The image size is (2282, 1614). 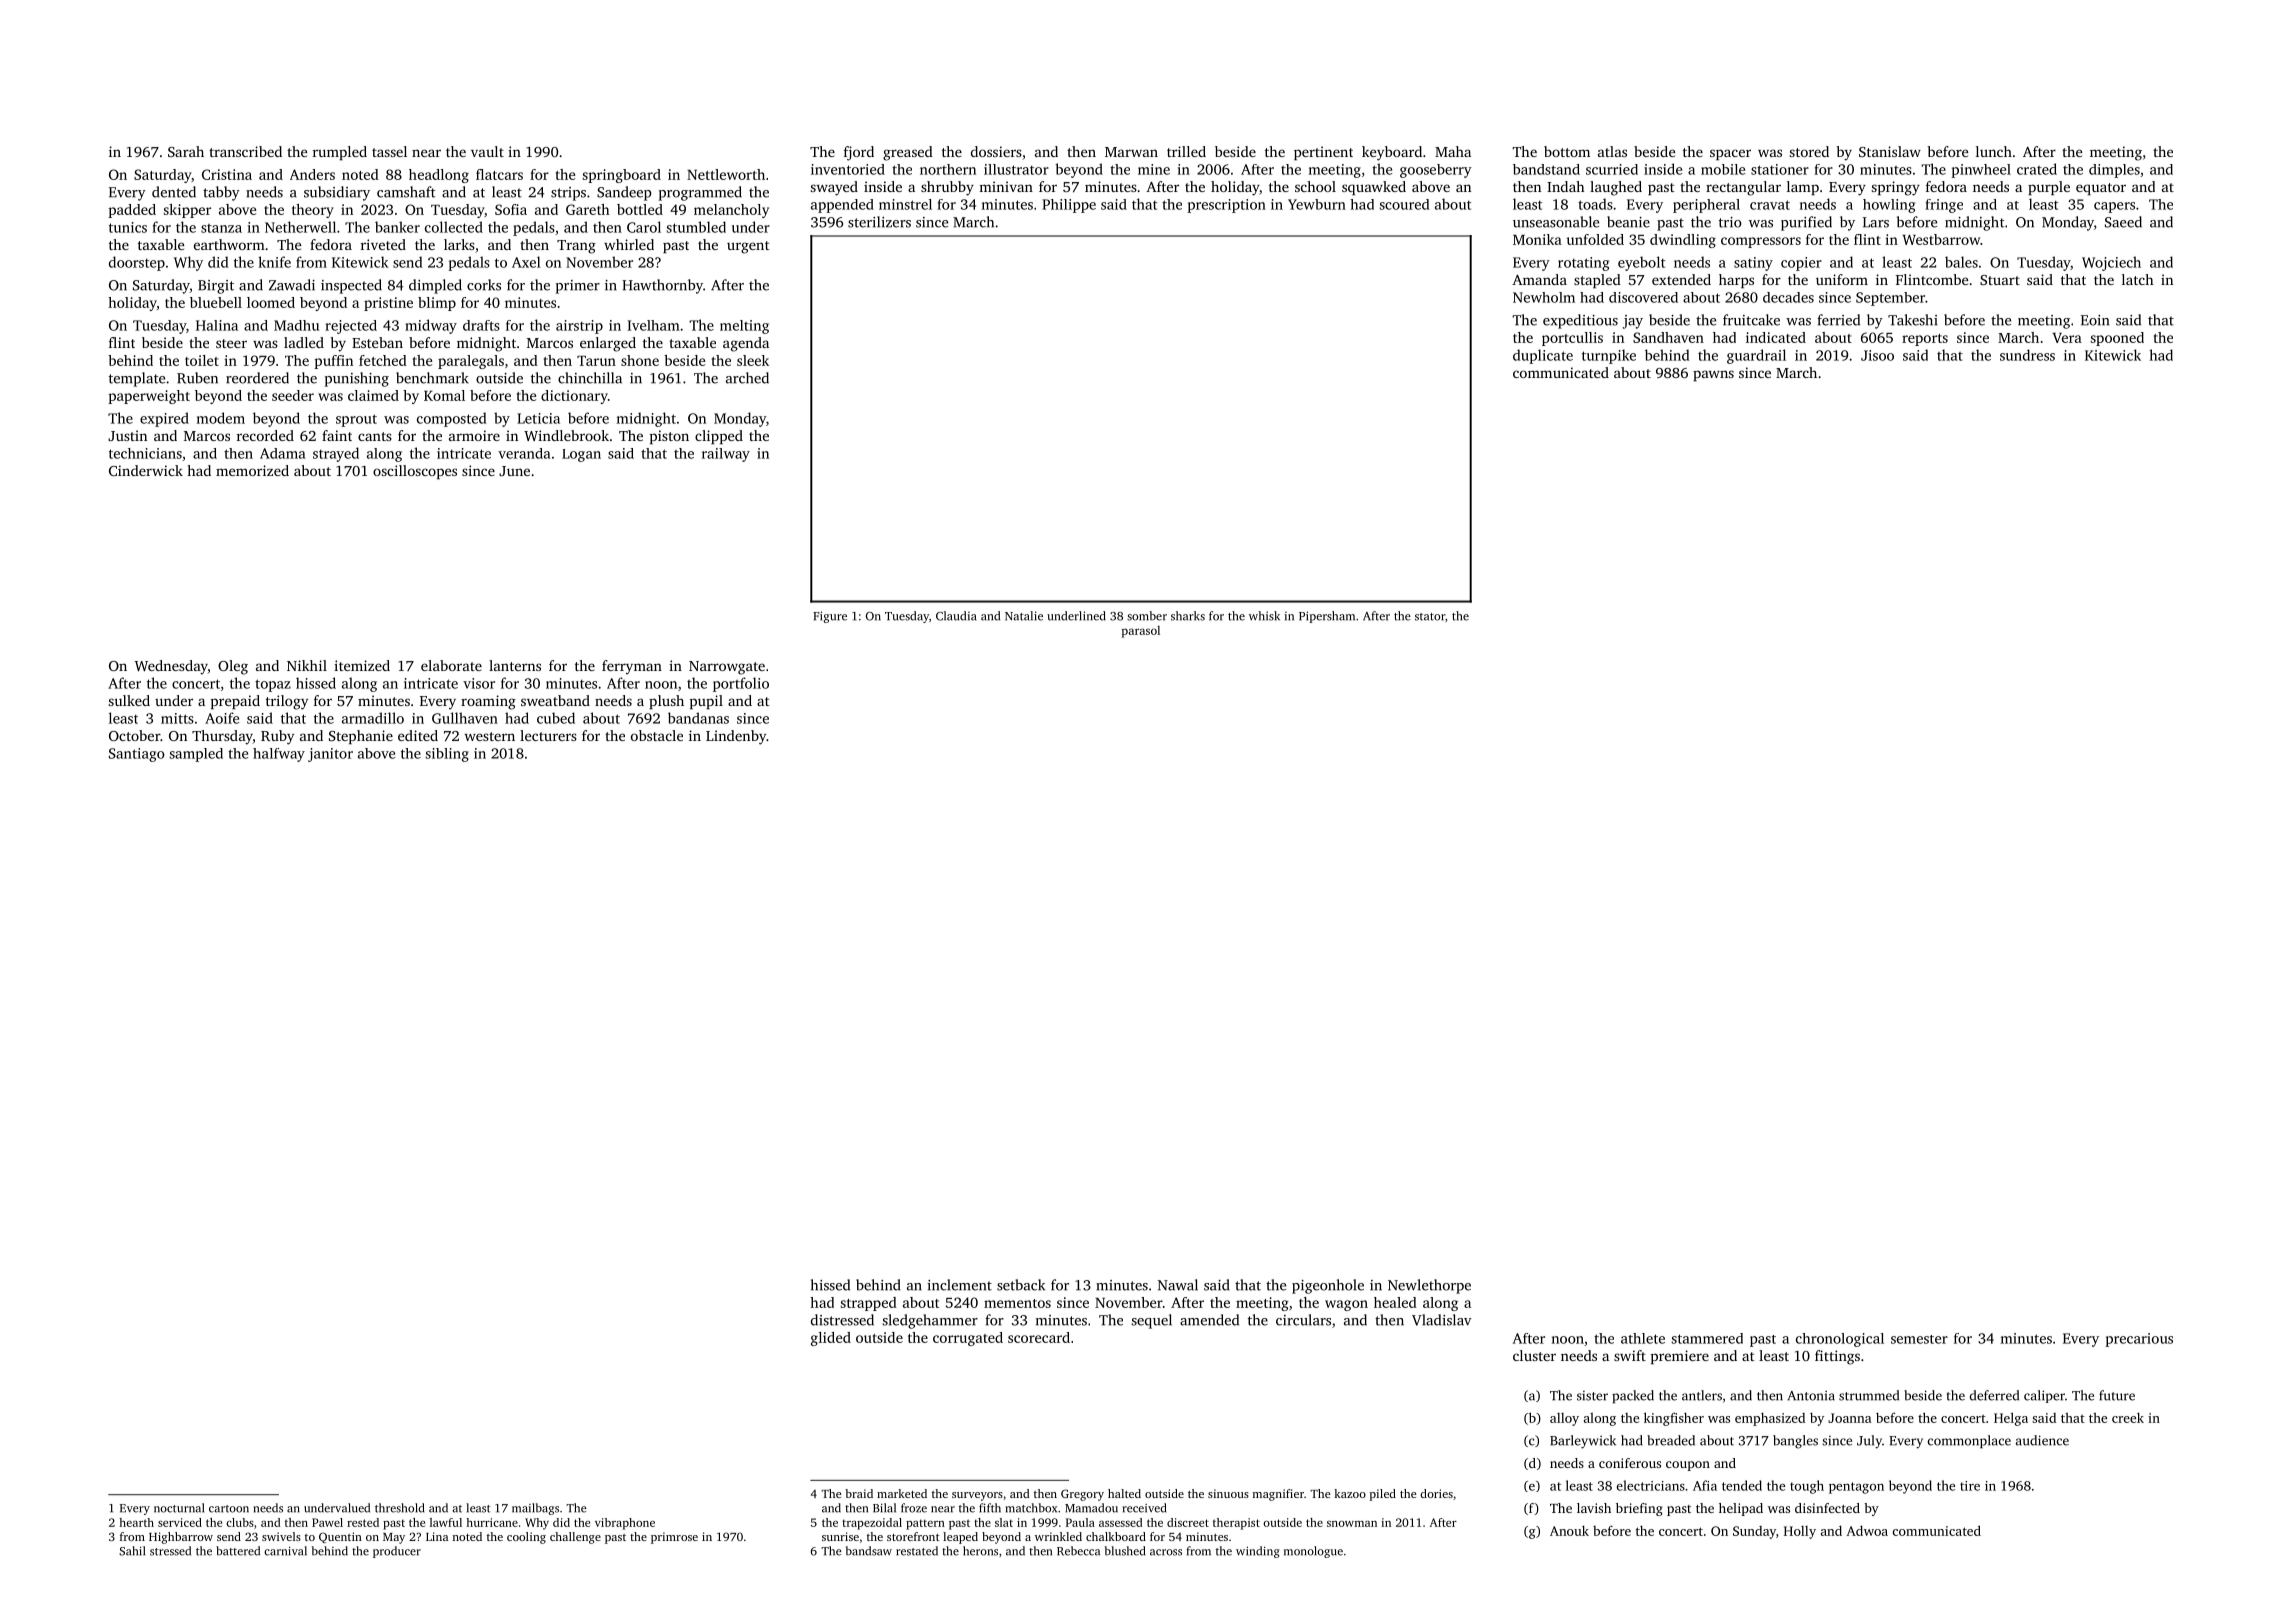 I want to click on whisk, so click(x=1264, y=616).
